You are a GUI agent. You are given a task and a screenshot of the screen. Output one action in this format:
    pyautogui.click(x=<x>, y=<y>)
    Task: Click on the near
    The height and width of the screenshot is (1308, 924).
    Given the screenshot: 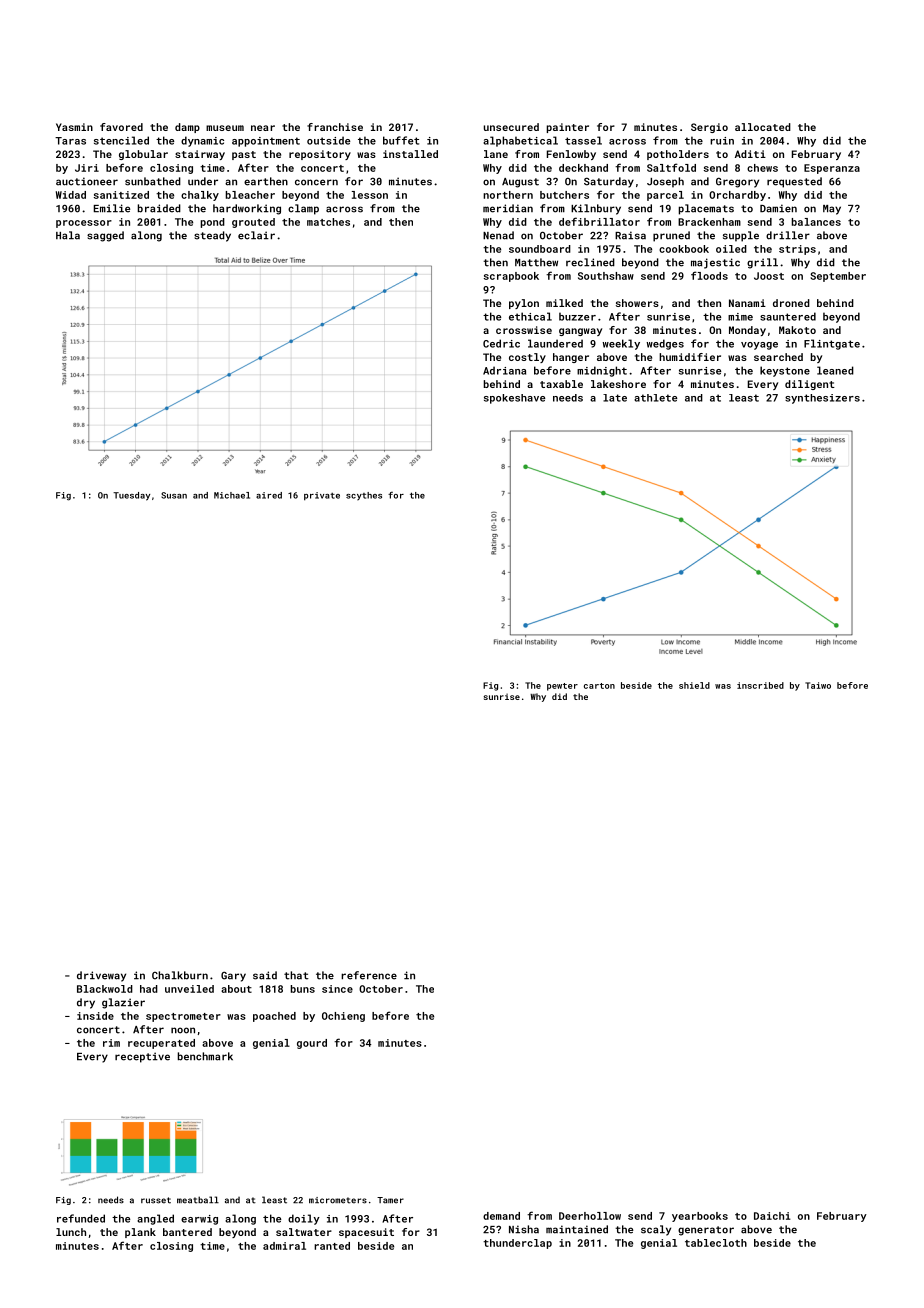 What is the action you would take?
    pyautogui.click(x=263, y=128)
